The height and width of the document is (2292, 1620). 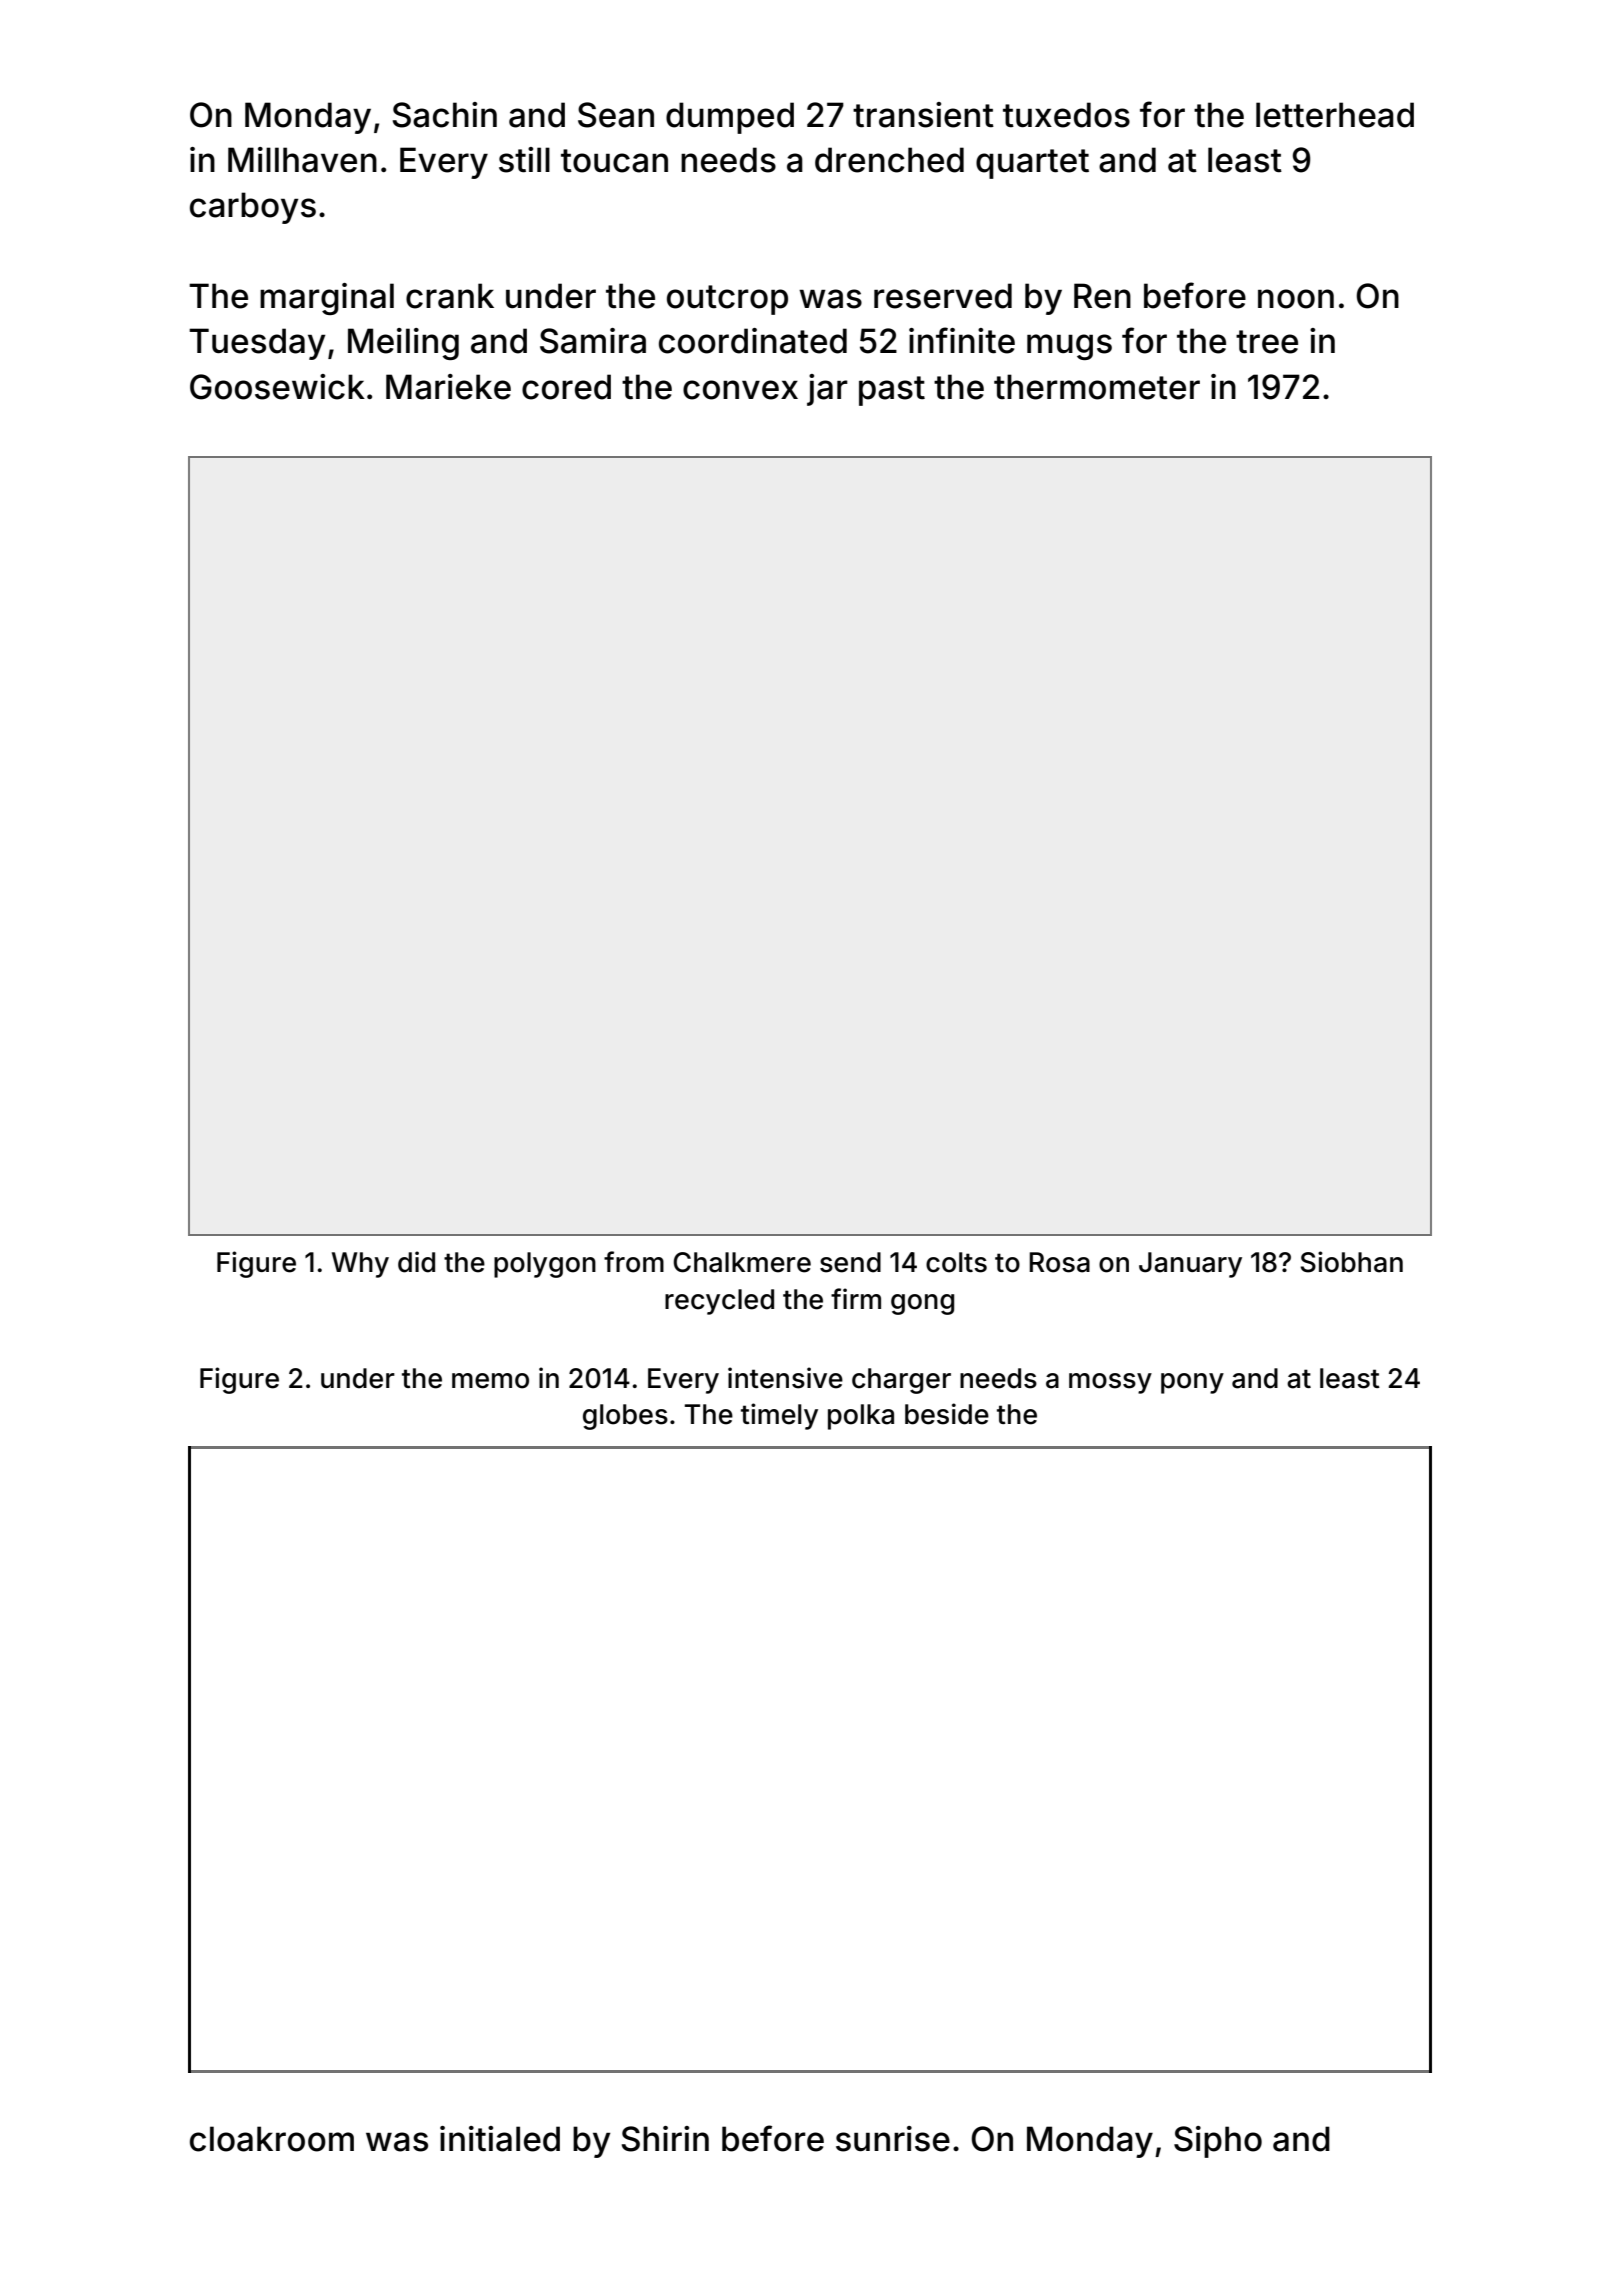 I want to click on Rosa, so click(x=1059, y=1262).
